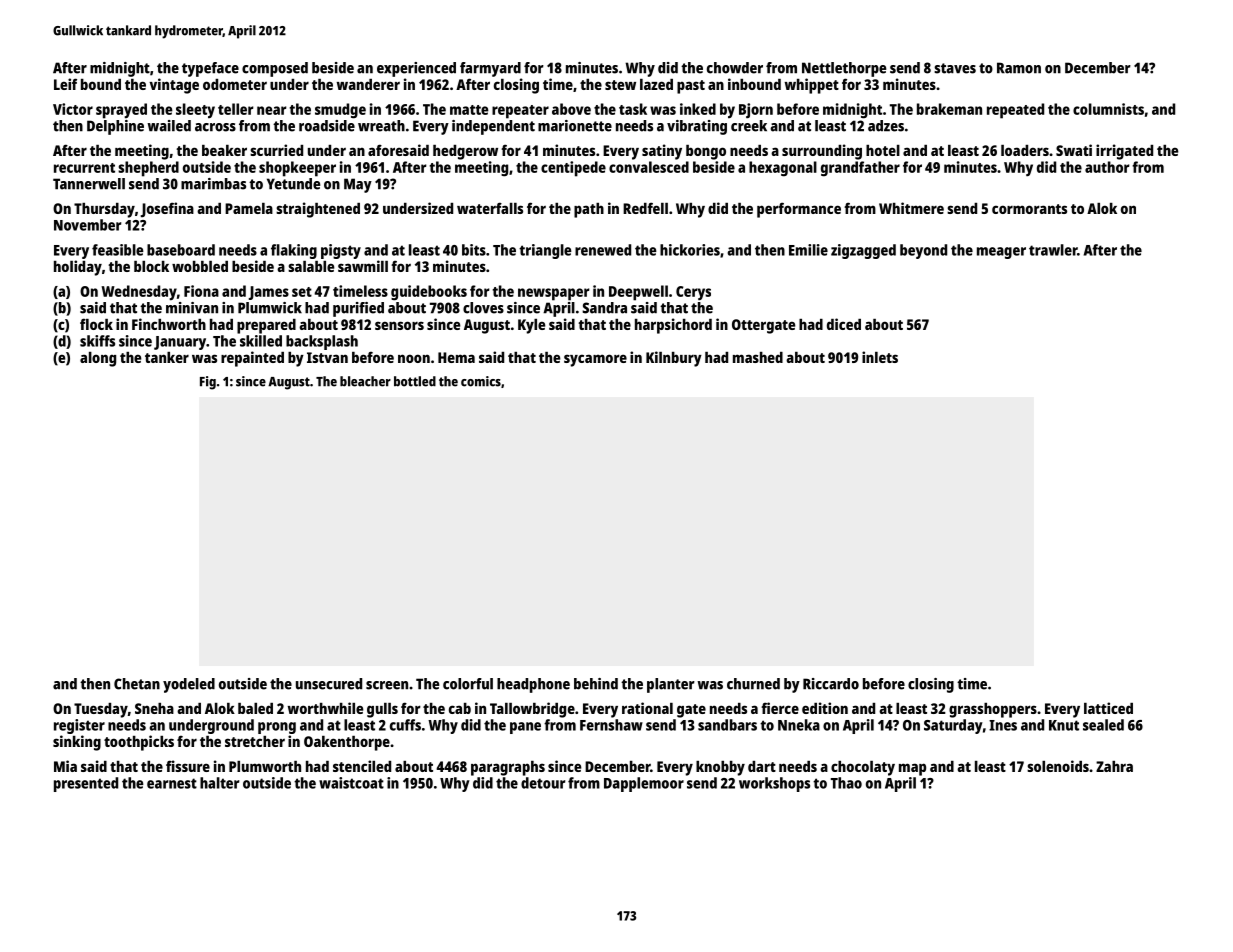  I want to click on latticed, so click(1108, 708).
